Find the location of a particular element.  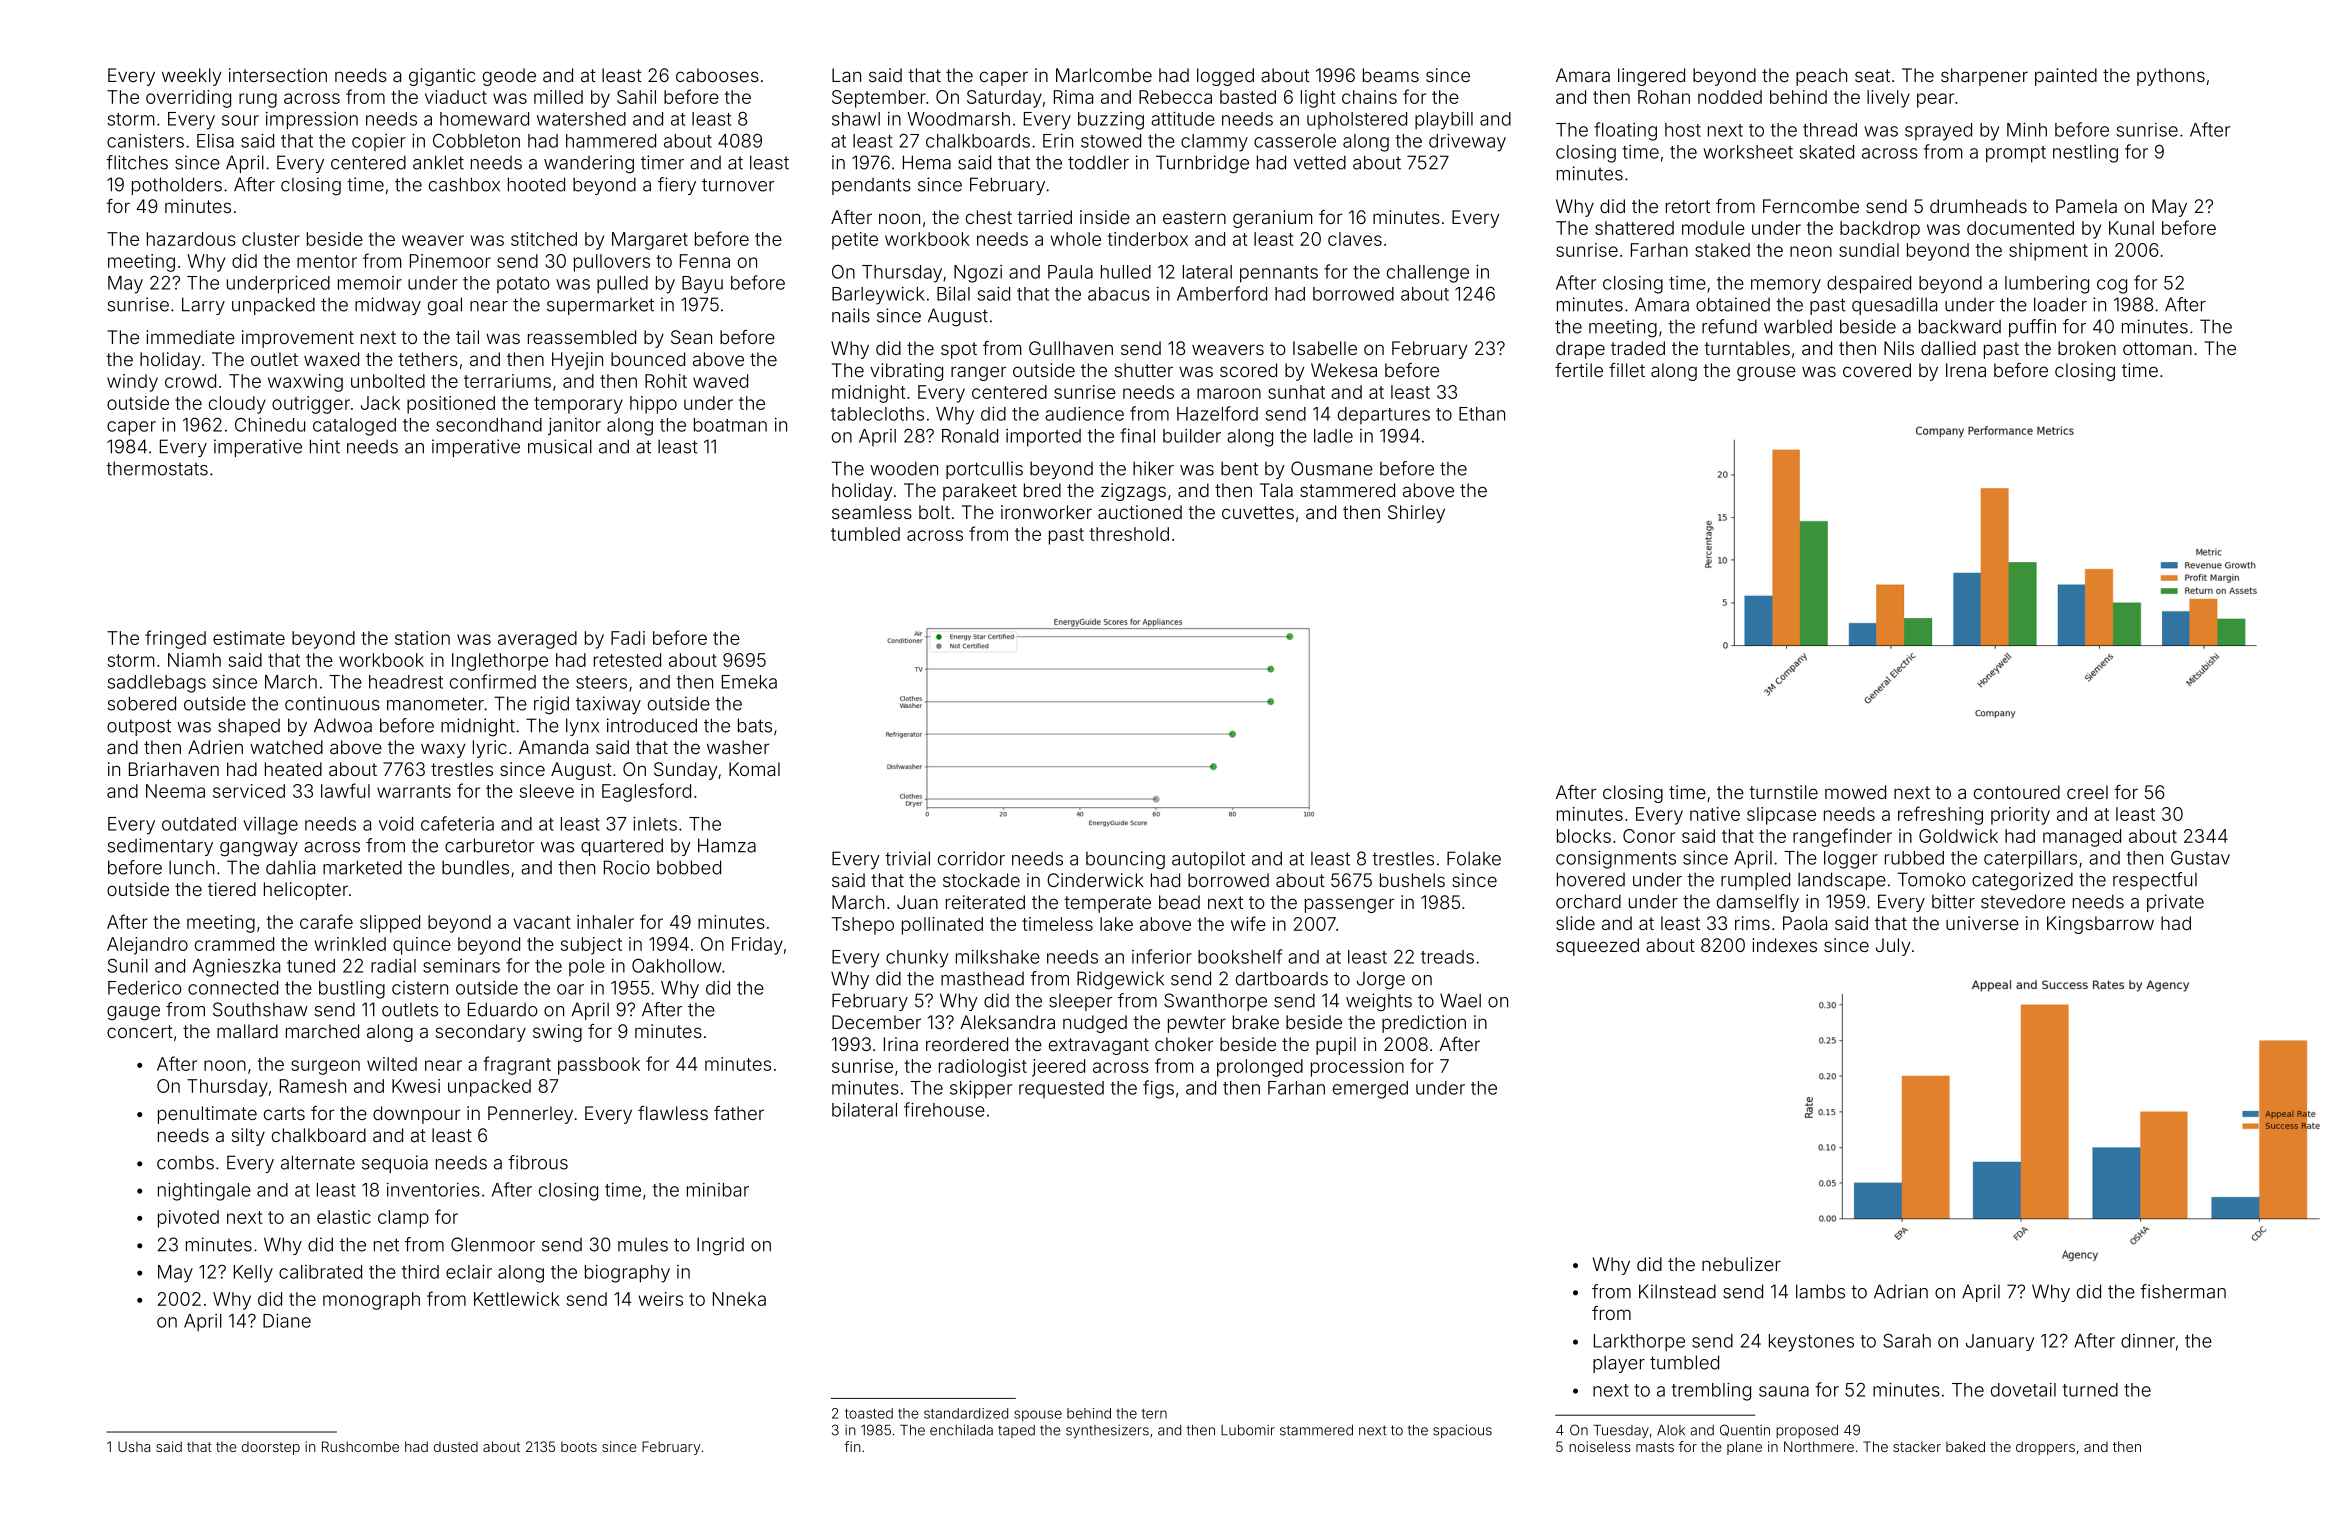

droppers is located at coordinates (2045, 1448).
